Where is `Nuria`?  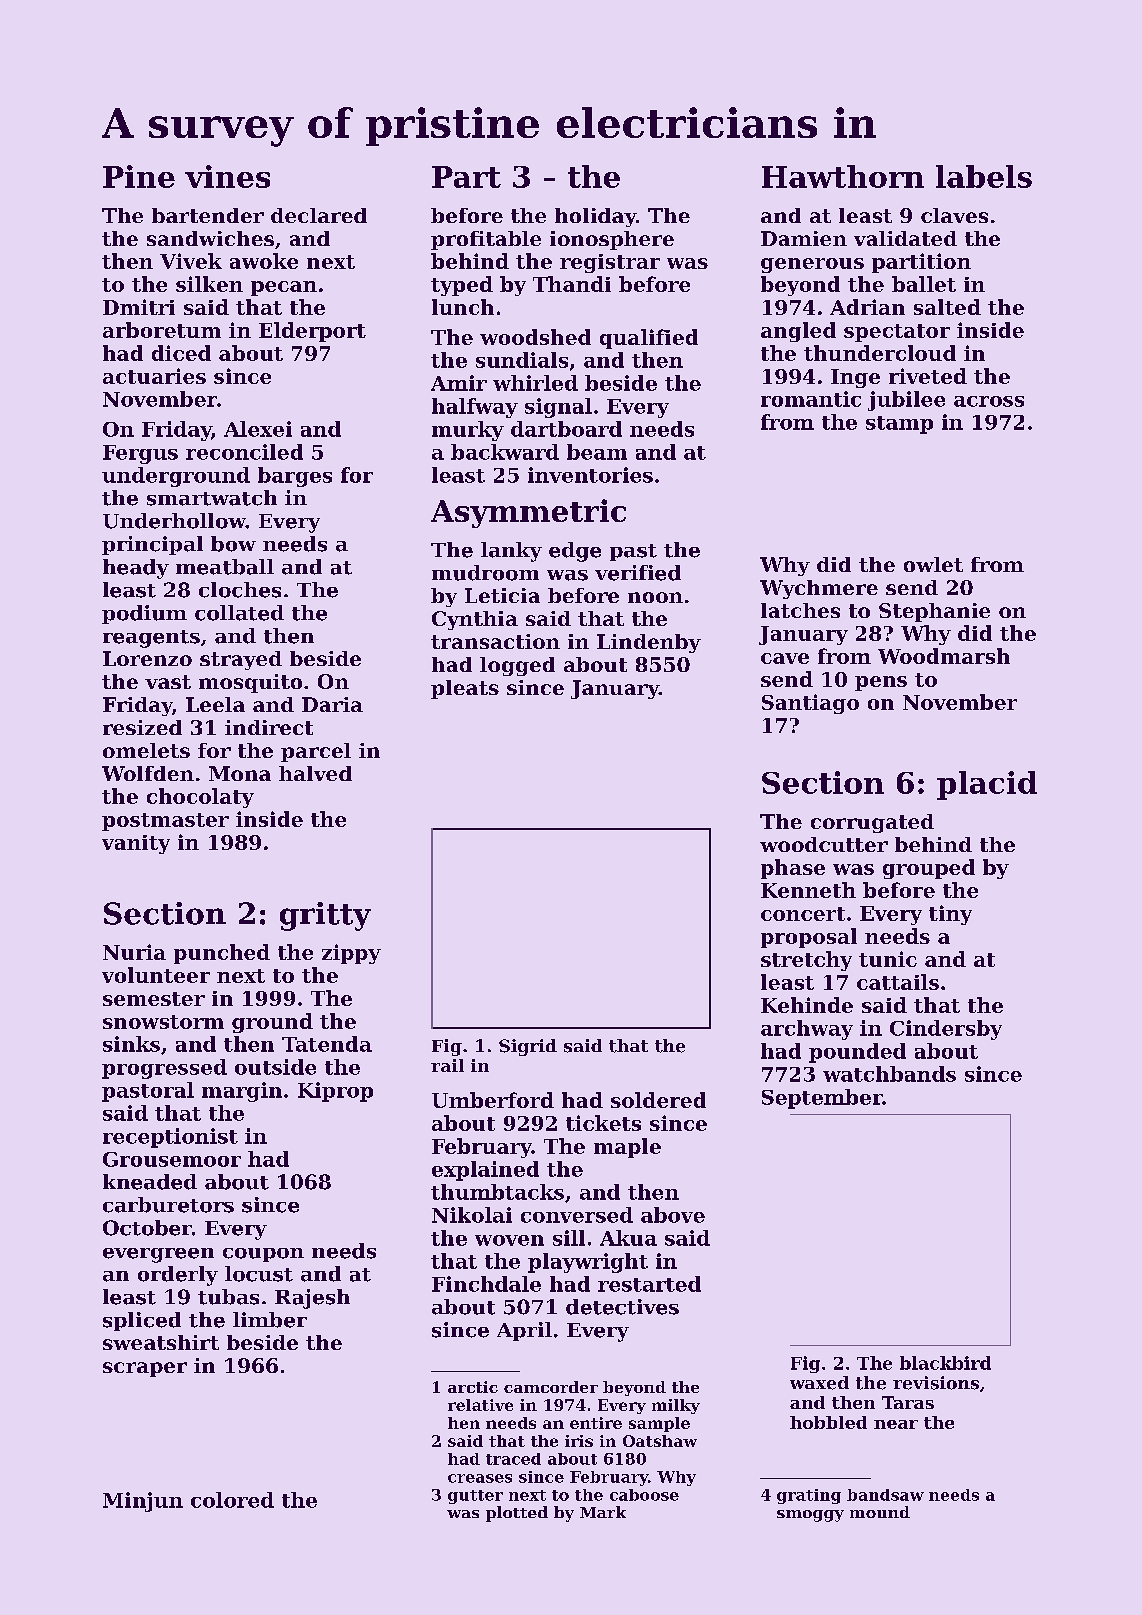
Nuria is located at coordinates (134, 952).
